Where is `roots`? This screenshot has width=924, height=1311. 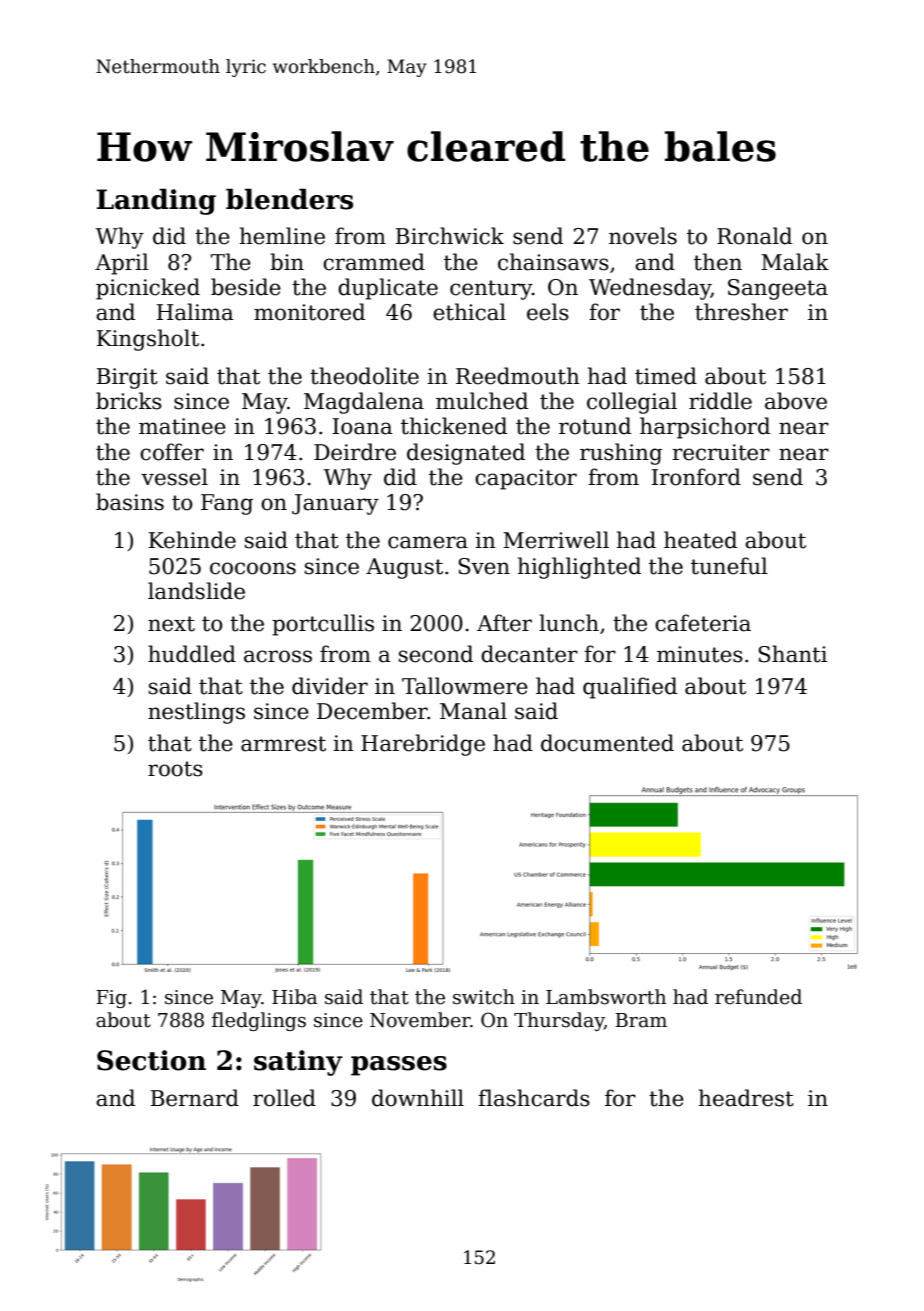
roots is located at coordinates (175, 769).
